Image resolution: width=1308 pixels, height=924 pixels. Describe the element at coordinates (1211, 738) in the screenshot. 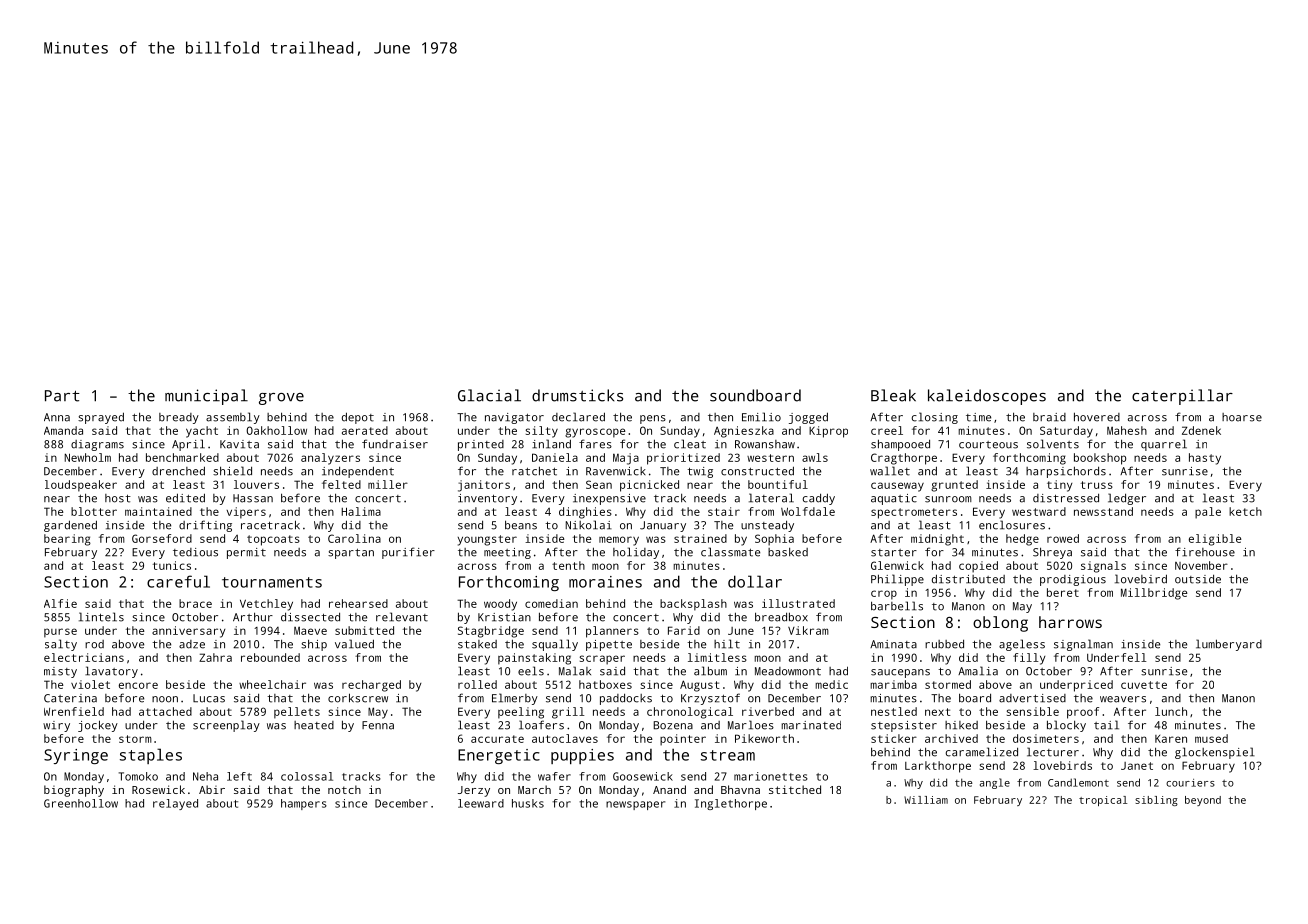

I see `mused` at that location.
